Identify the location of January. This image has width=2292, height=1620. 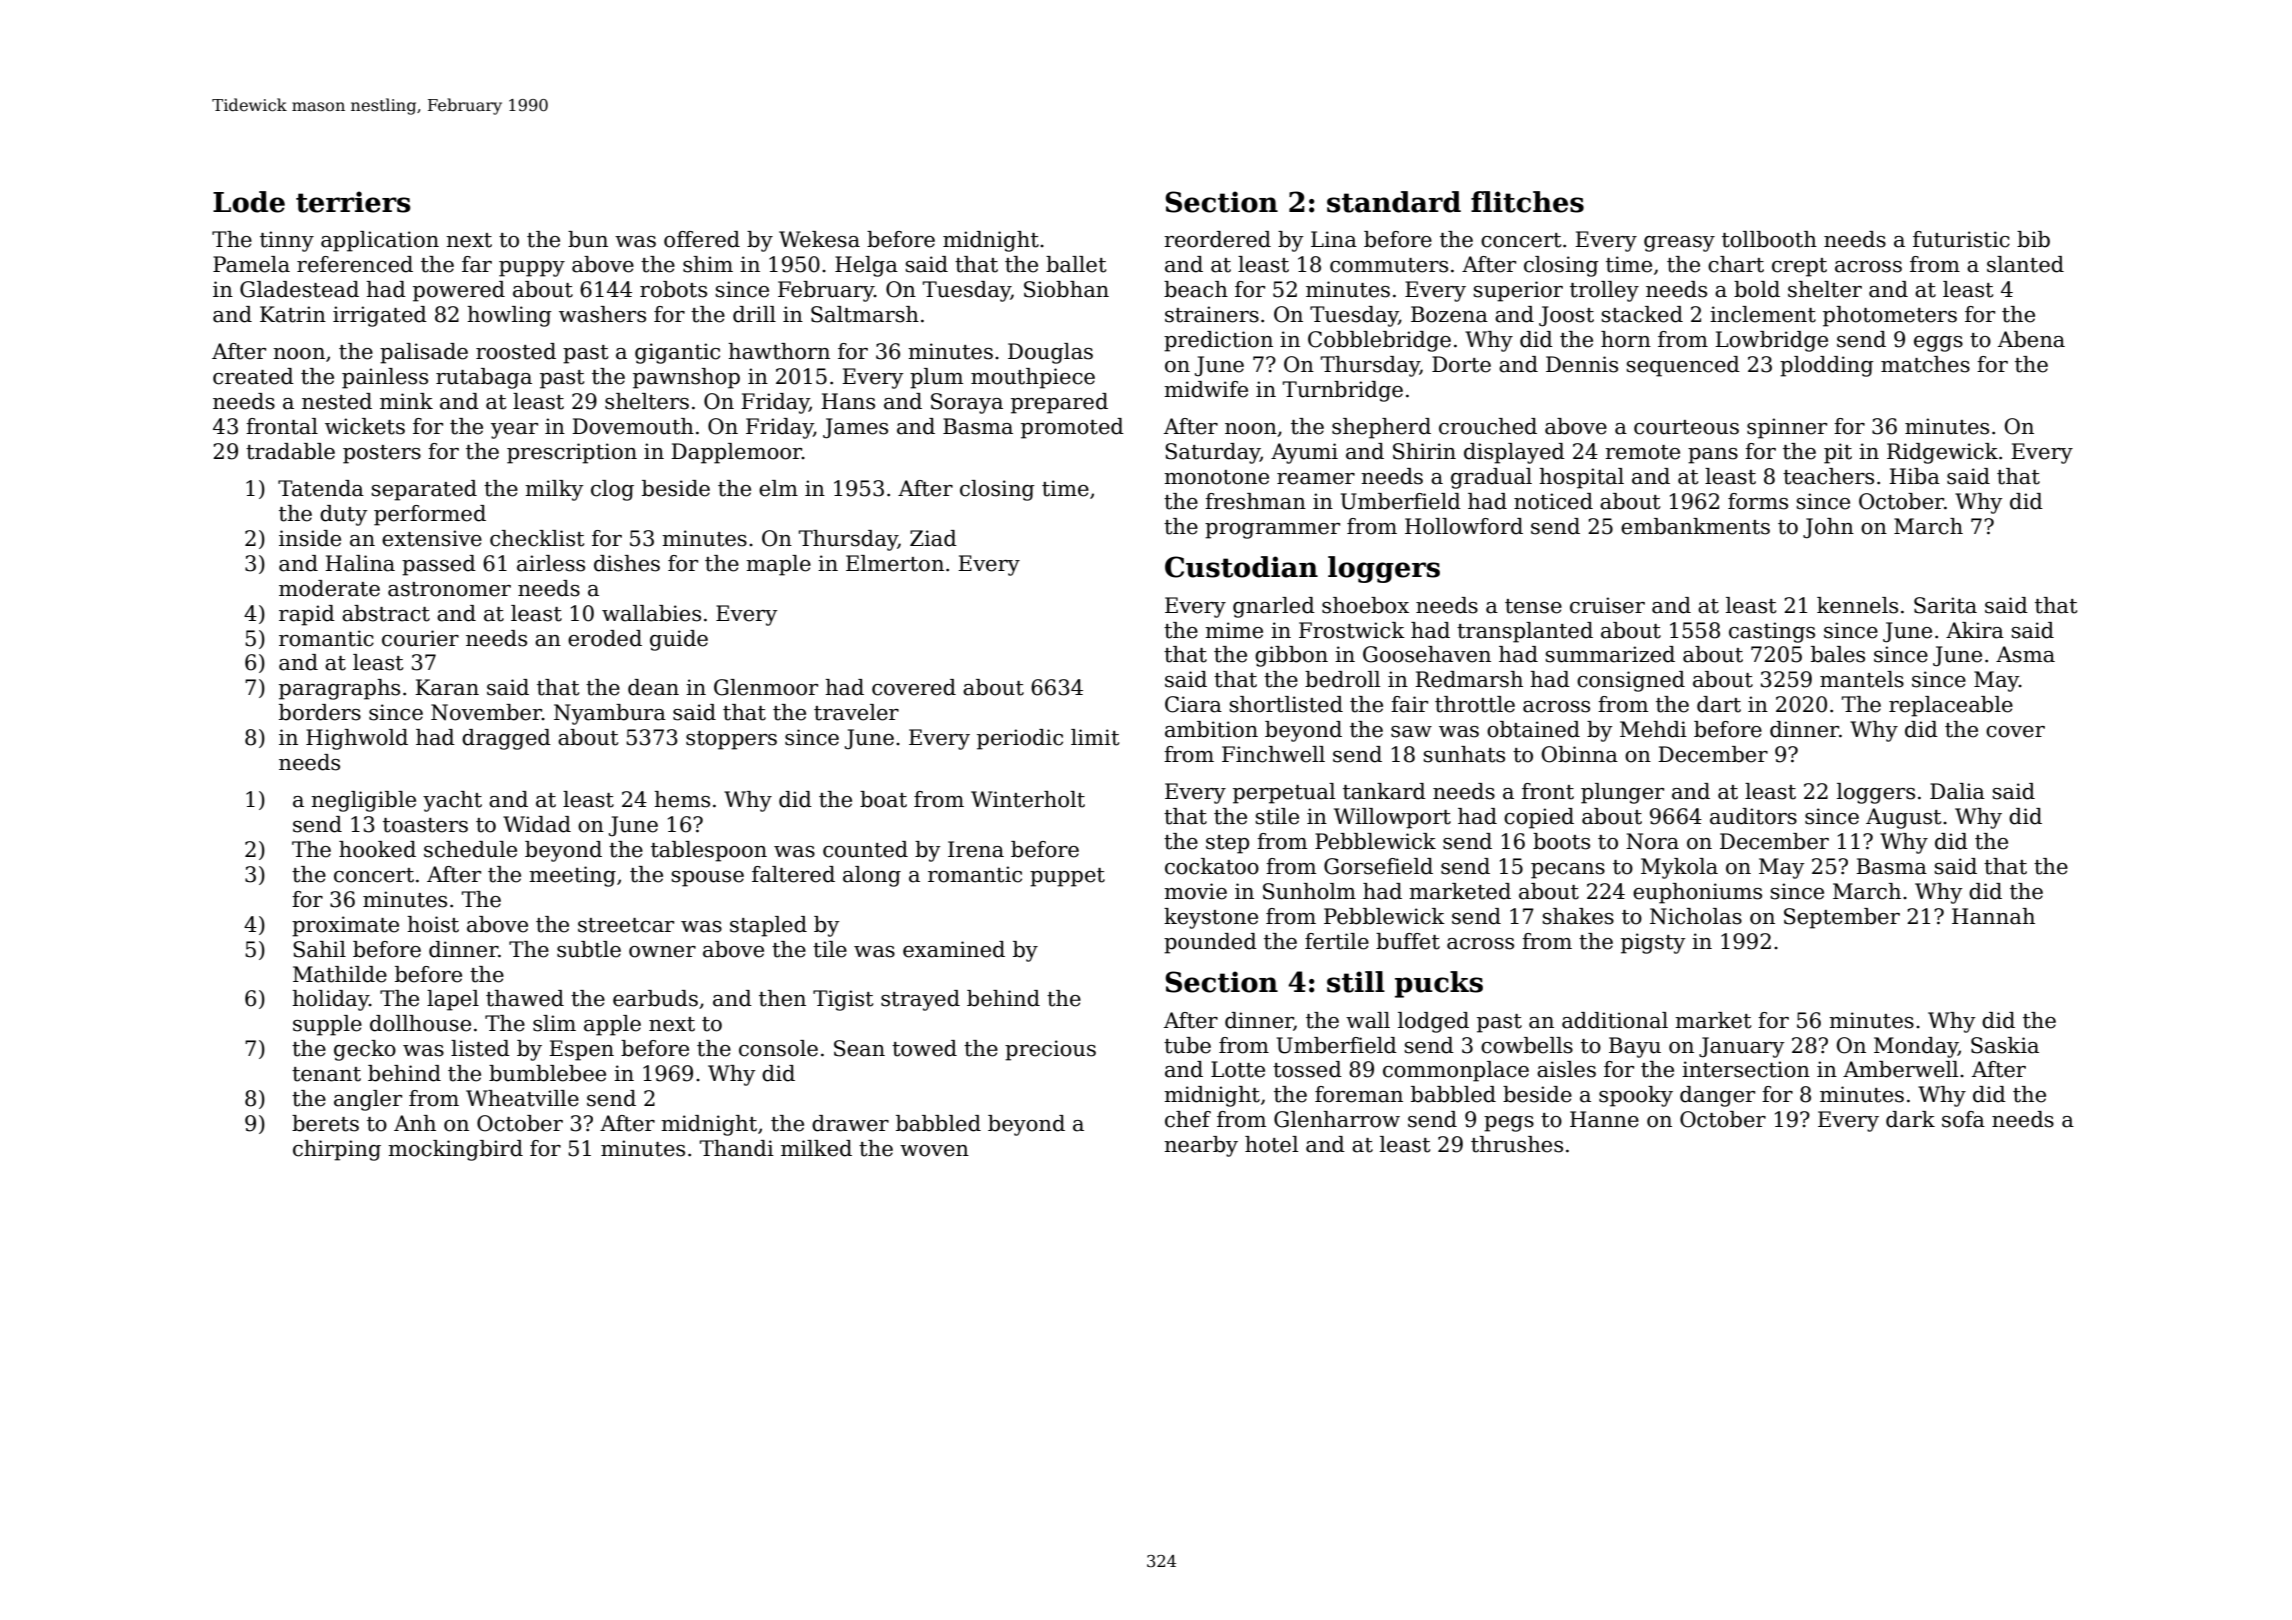
(1741, 1047).
